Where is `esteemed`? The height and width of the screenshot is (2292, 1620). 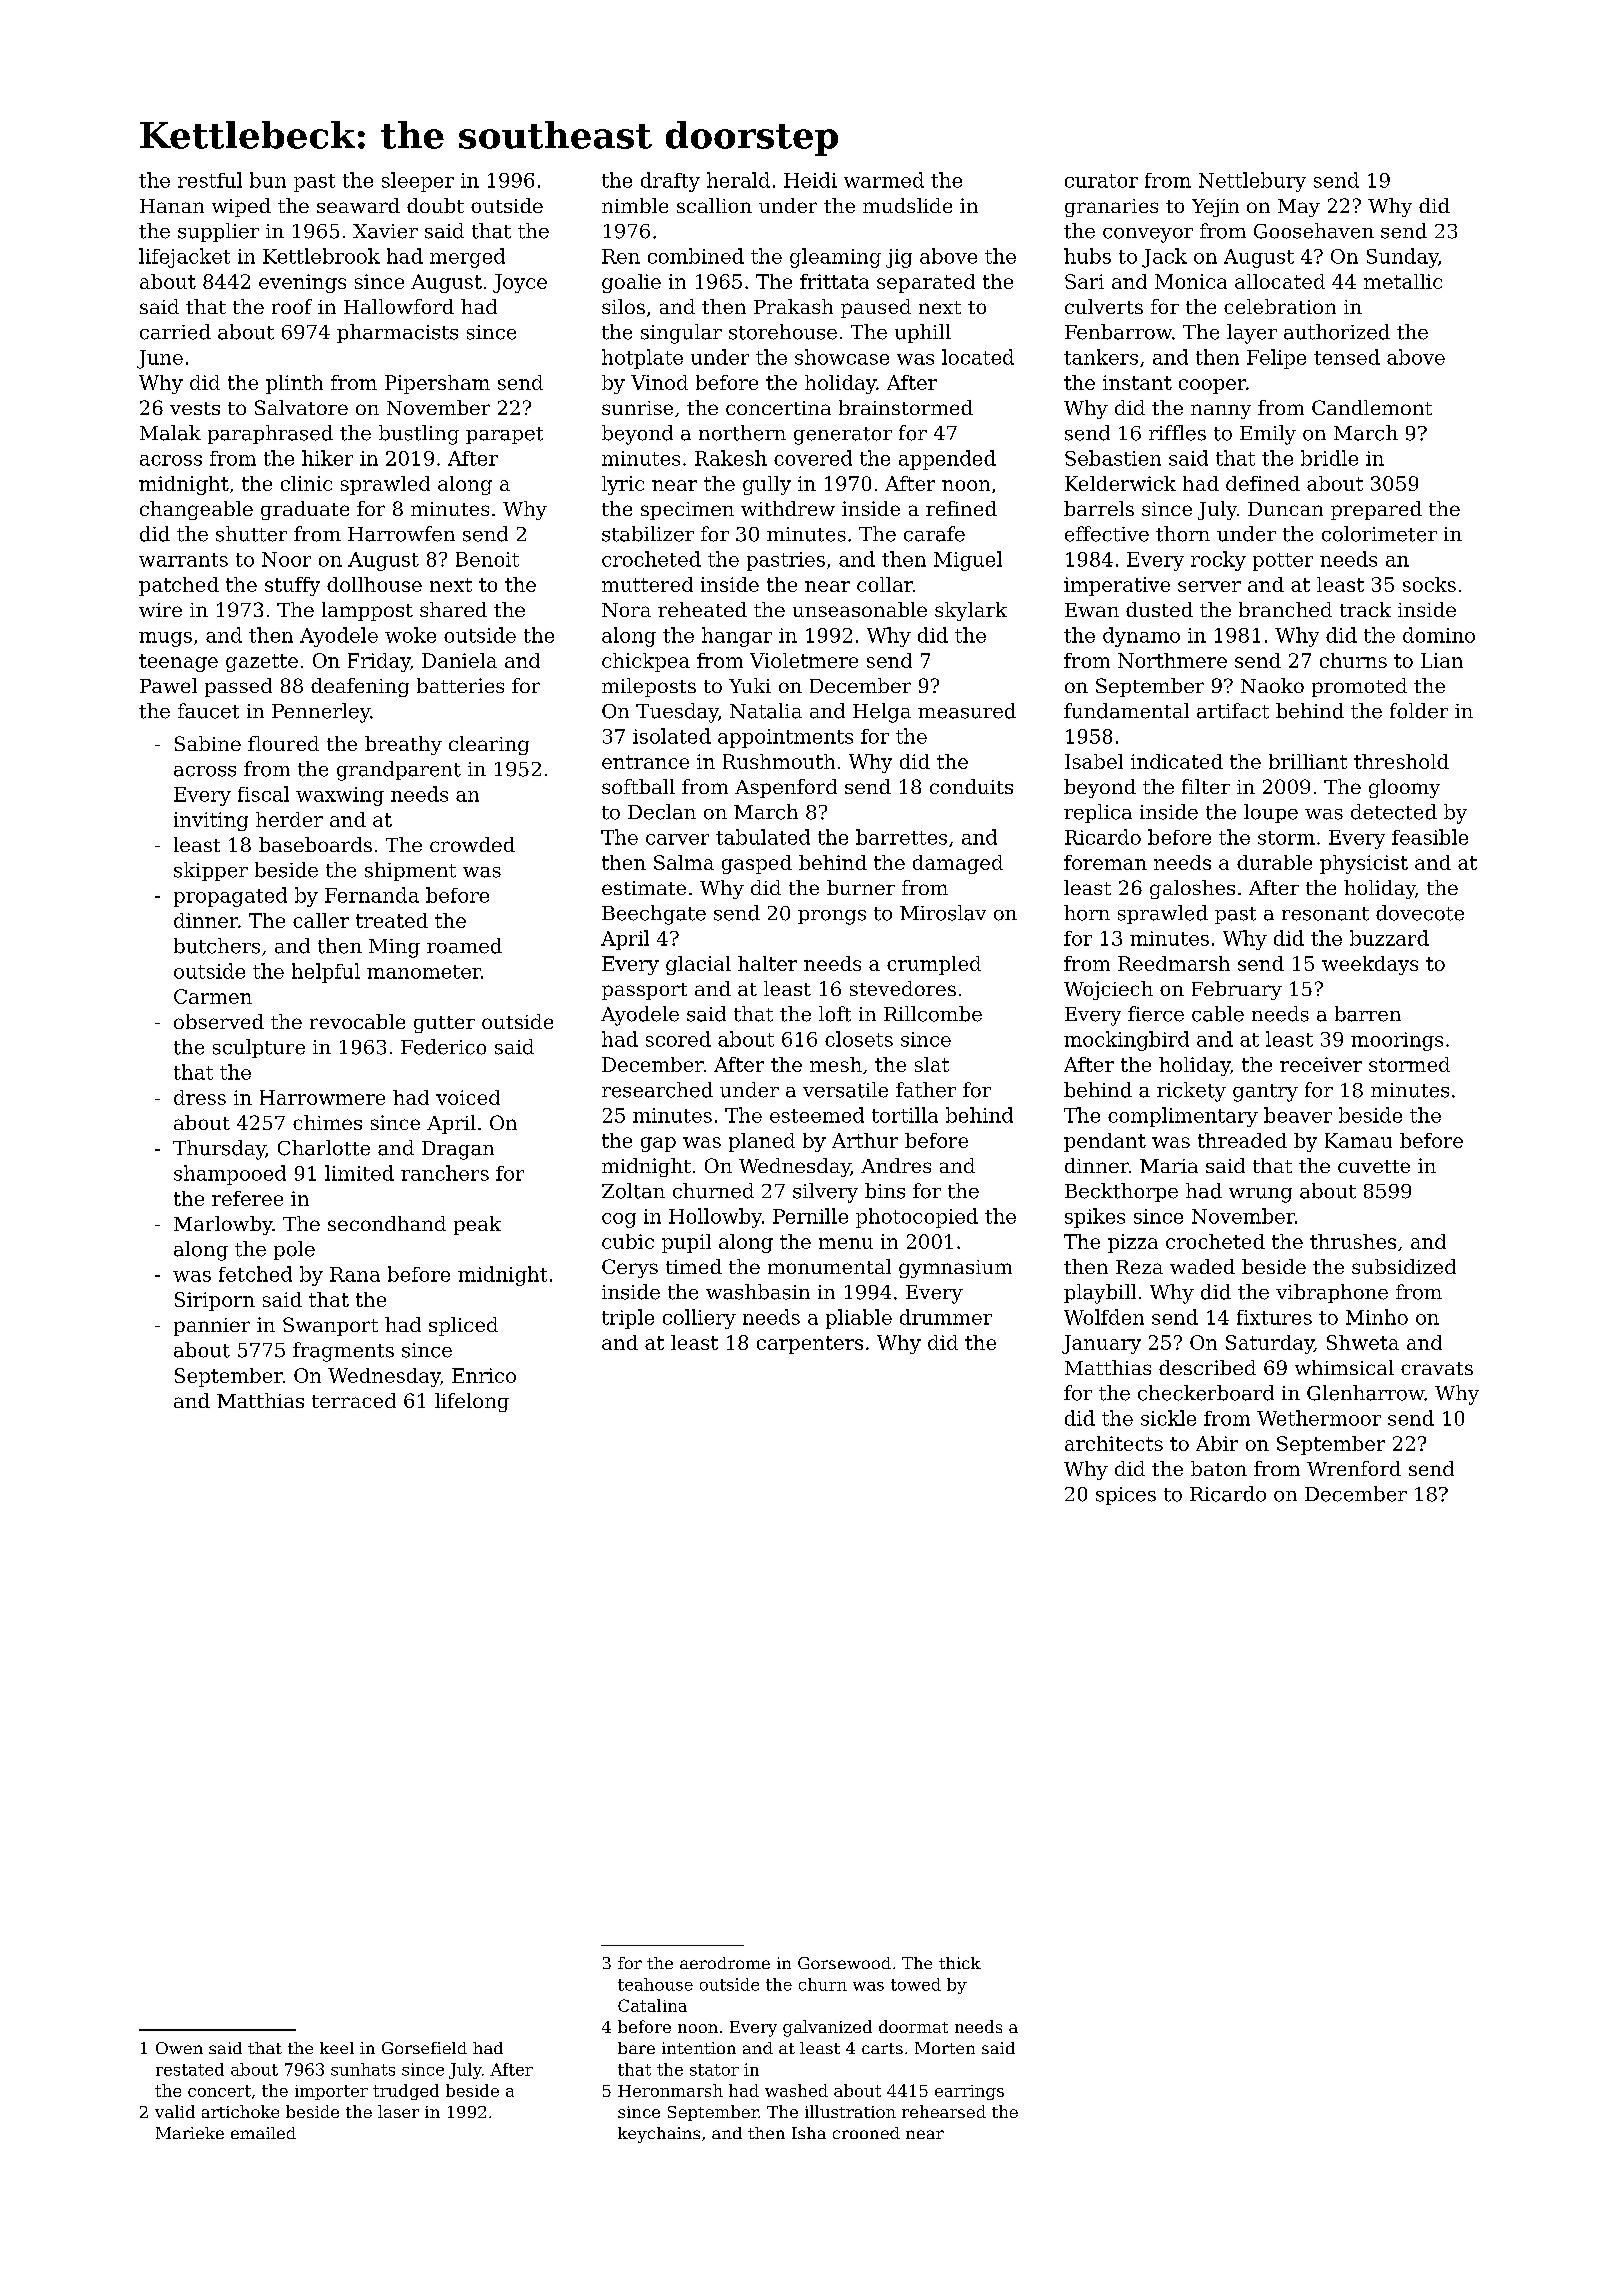
esteemed is located at coordinates (817, 1115).
